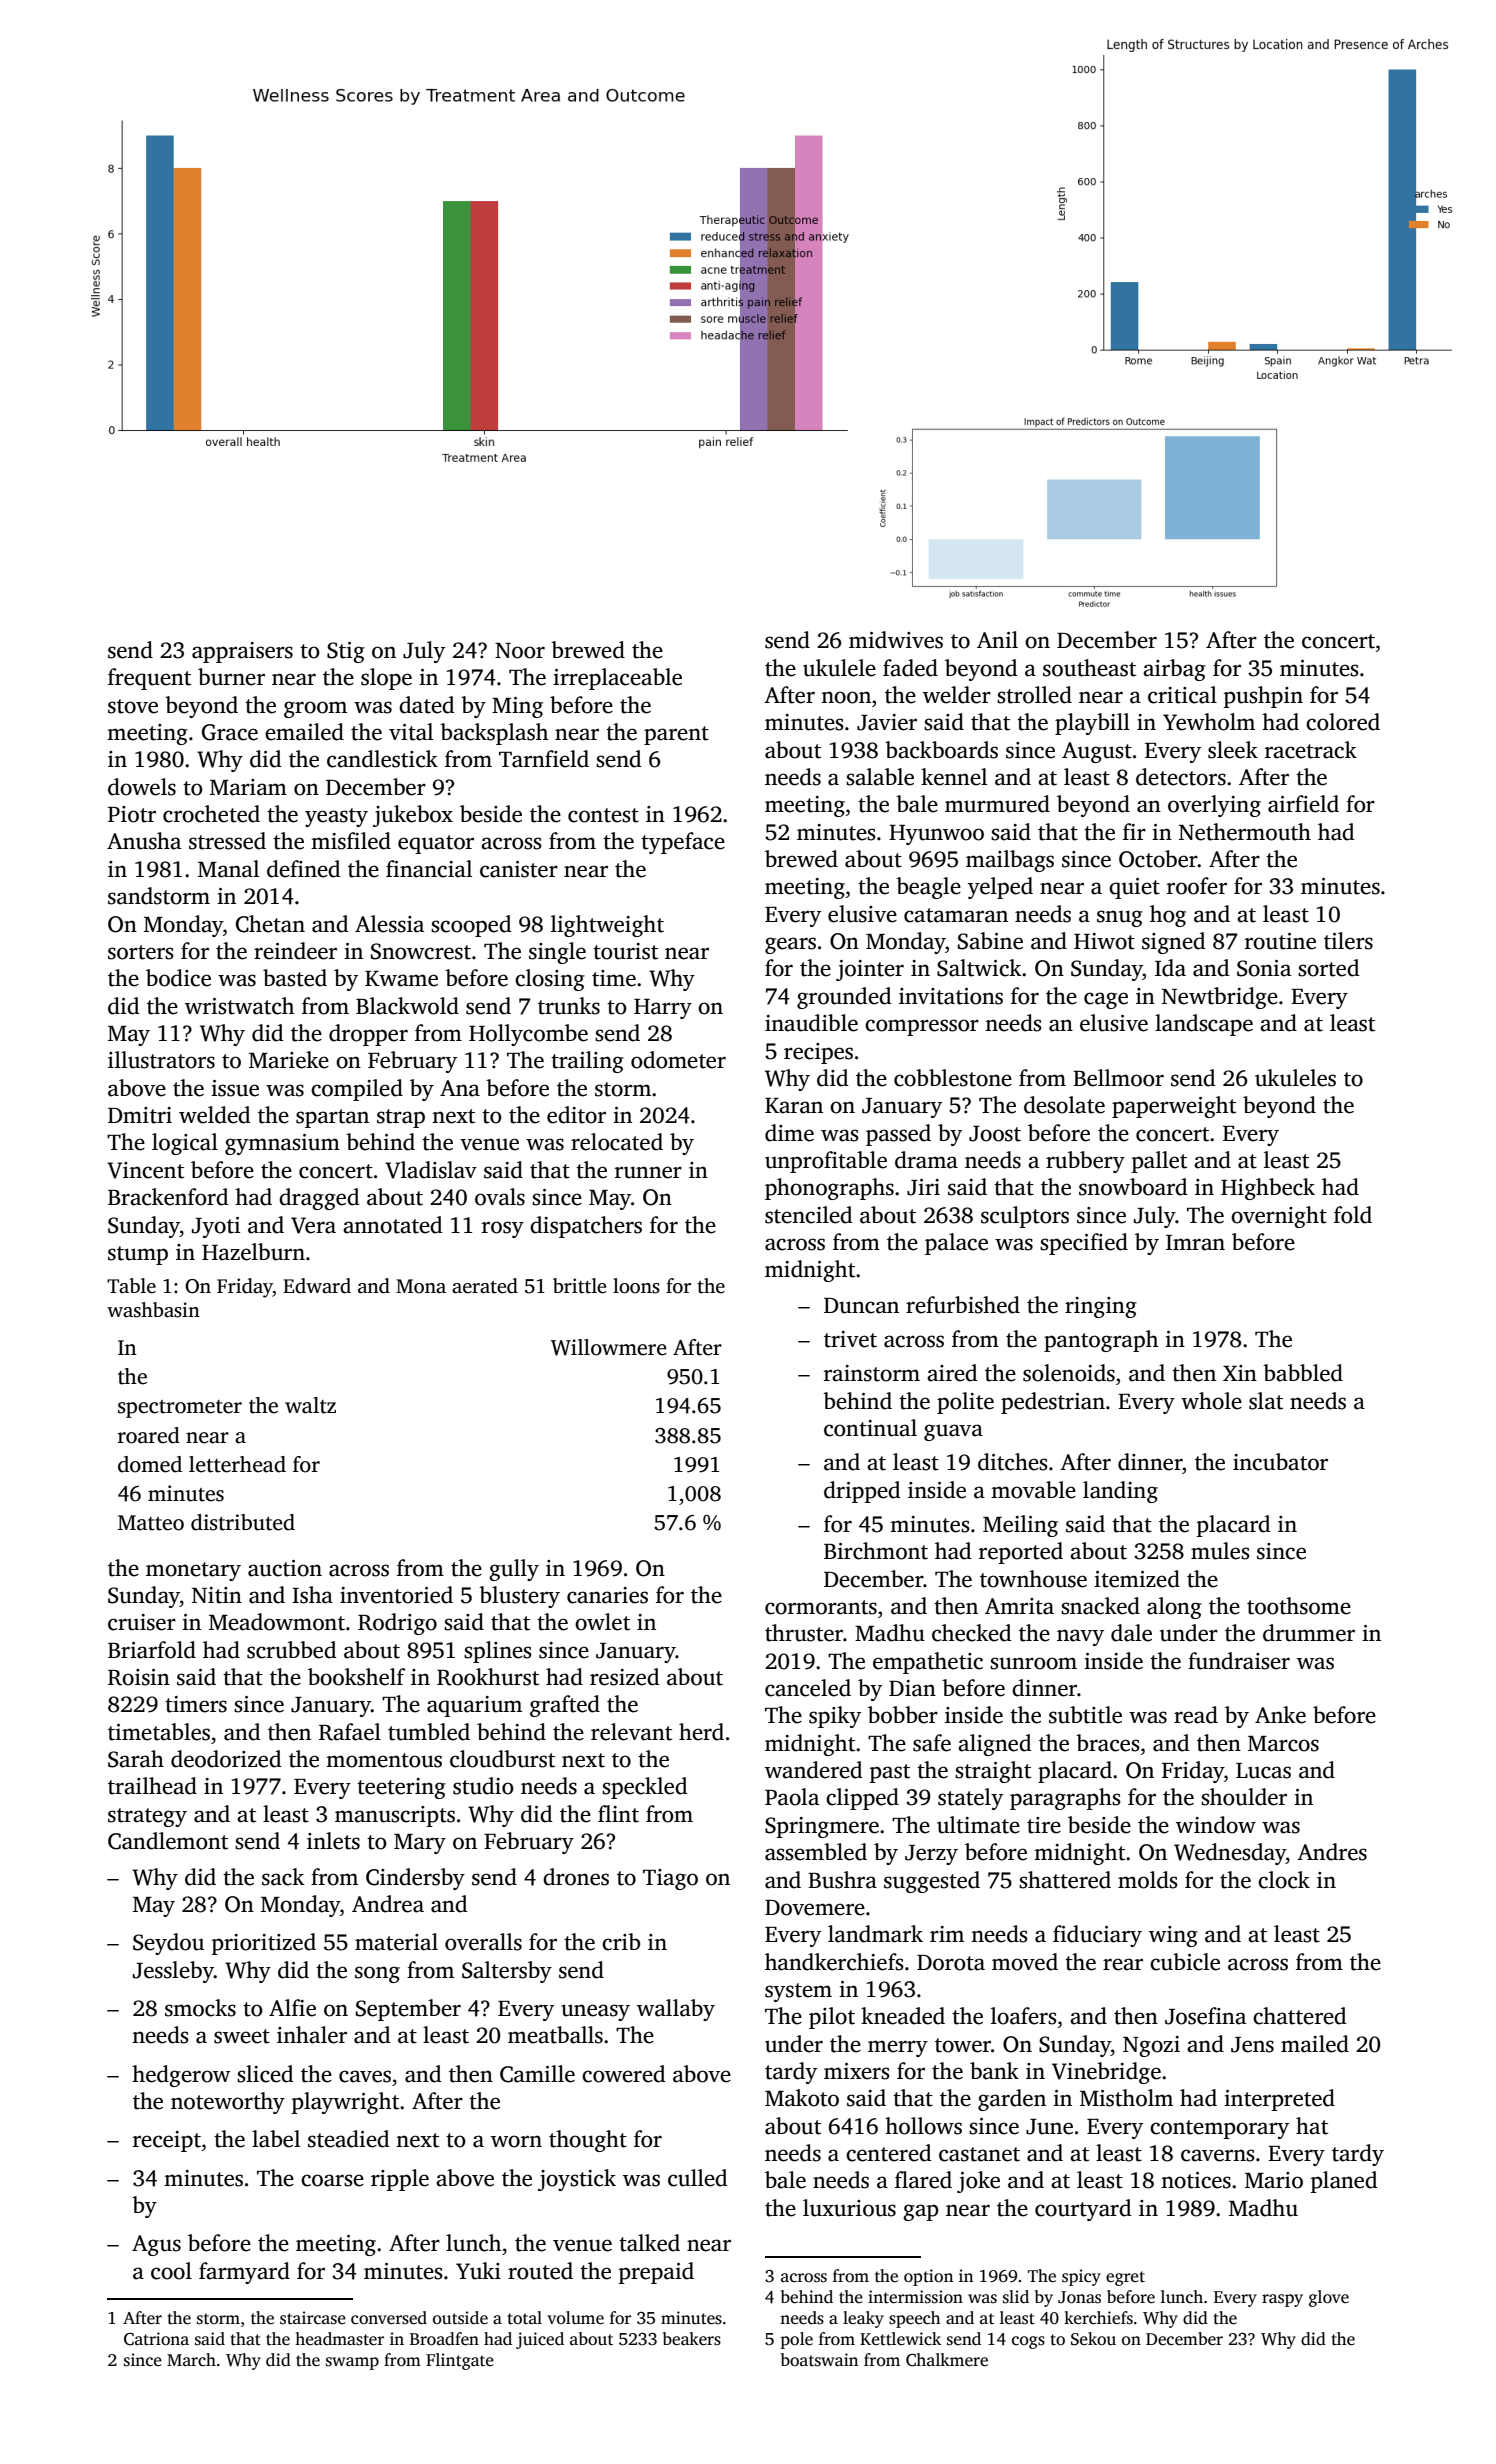 The width and height of the image is (1496, 2464). Describe the element at coordinates (483, 1786) in the image. I see `studio` at that location.
